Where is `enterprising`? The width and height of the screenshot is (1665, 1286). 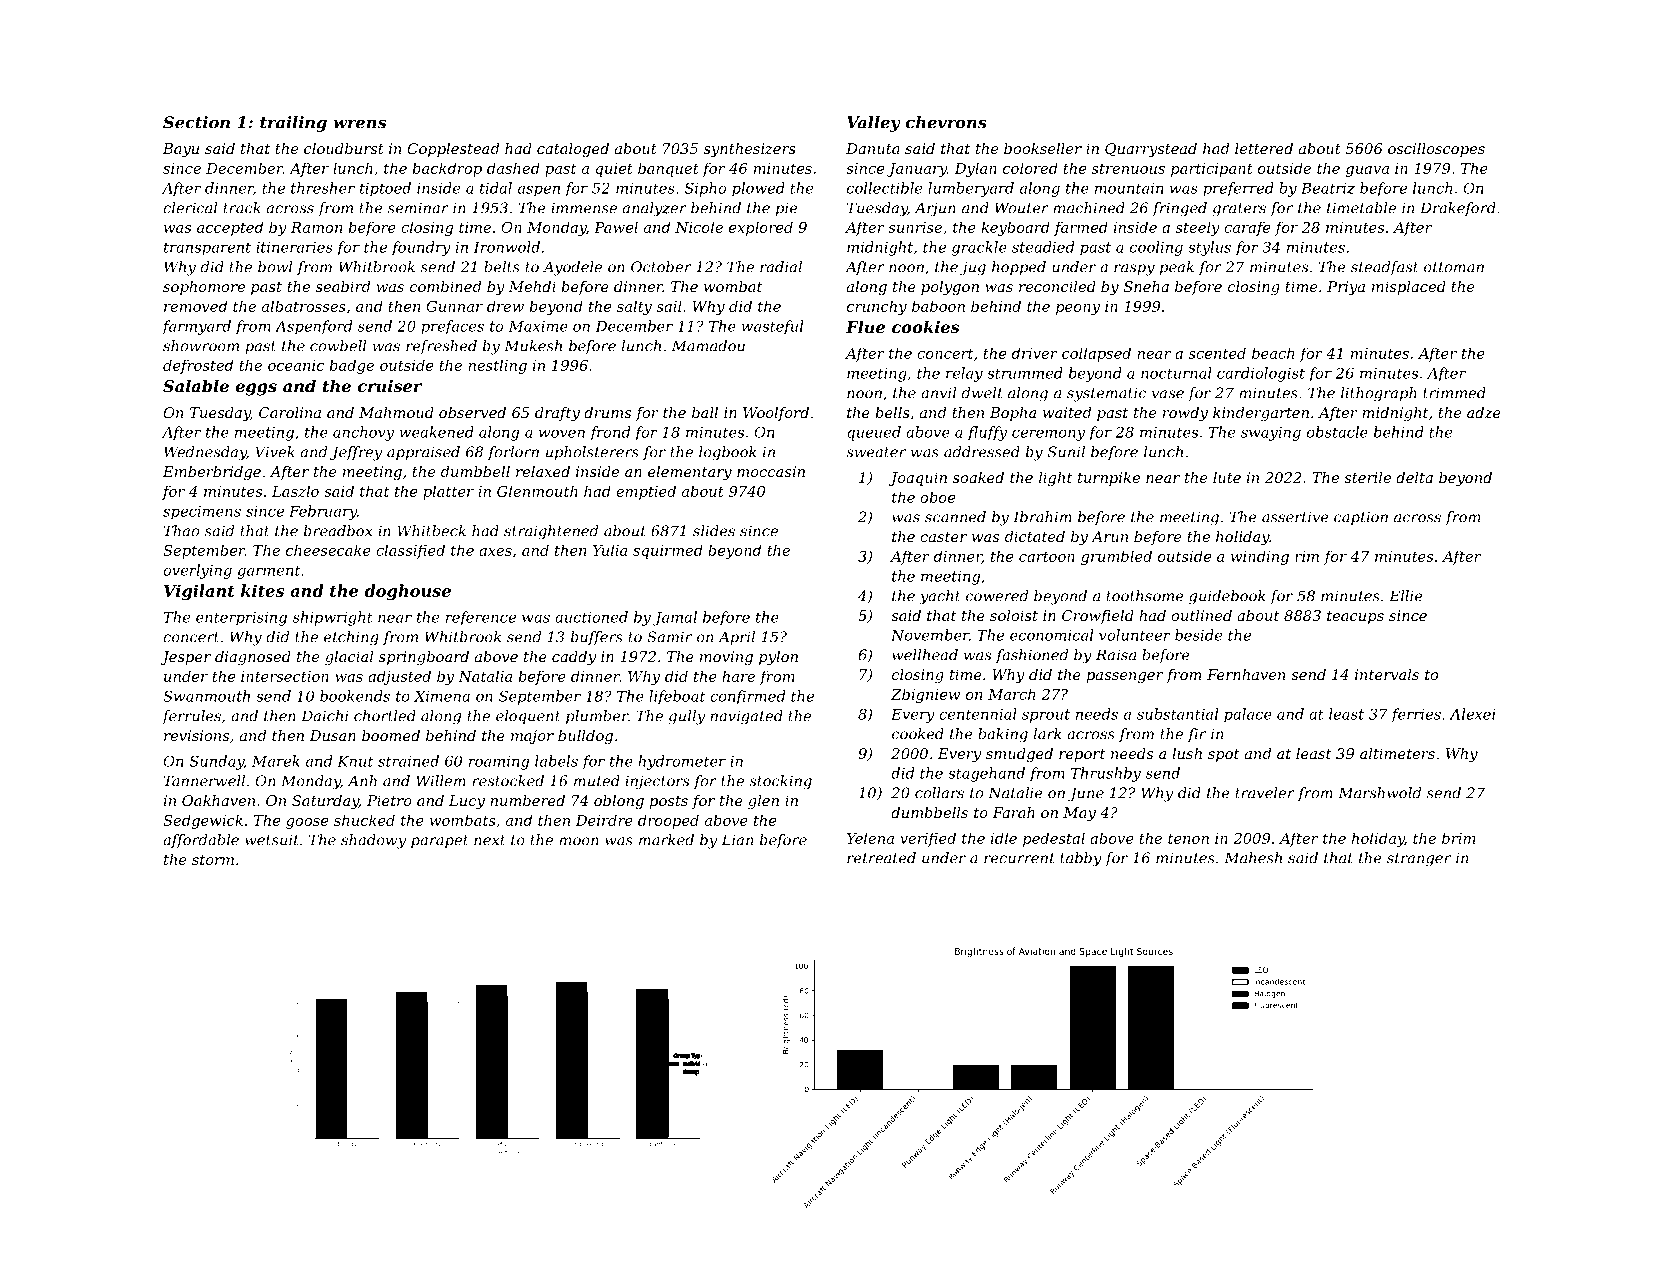 enterprising is located at coordinates (241, 619).
